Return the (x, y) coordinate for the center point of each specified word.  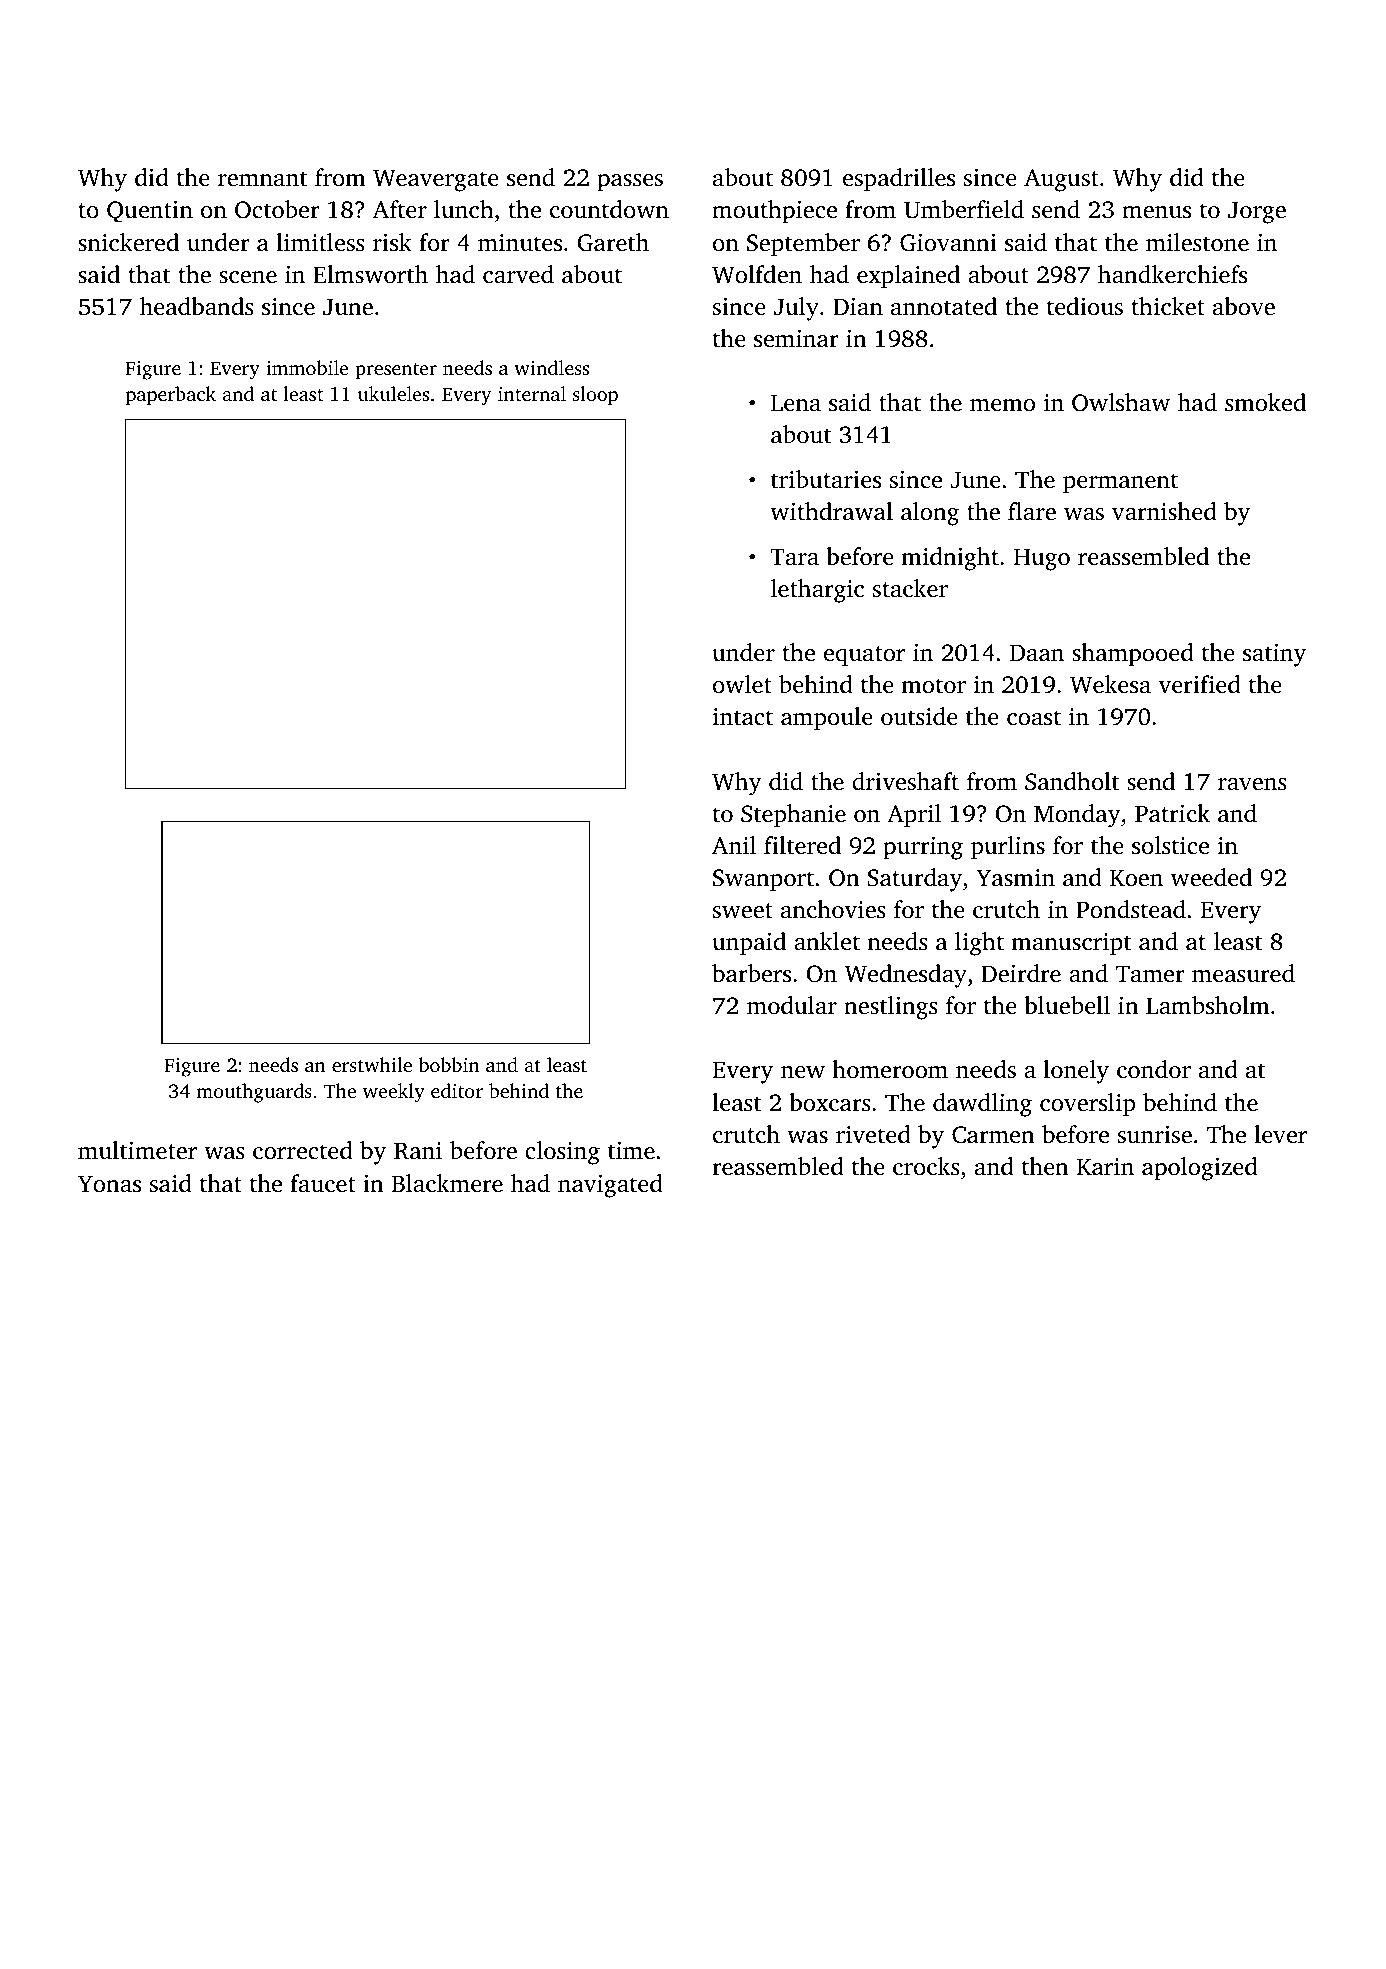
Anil (734, 845)
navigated (610, 1186)
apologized (1200, 1169)
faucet (323, 1183)
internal (532, 393)
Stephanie (793, 816)
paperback (171, 396)
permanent (1120, 483)
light (979, 944)
